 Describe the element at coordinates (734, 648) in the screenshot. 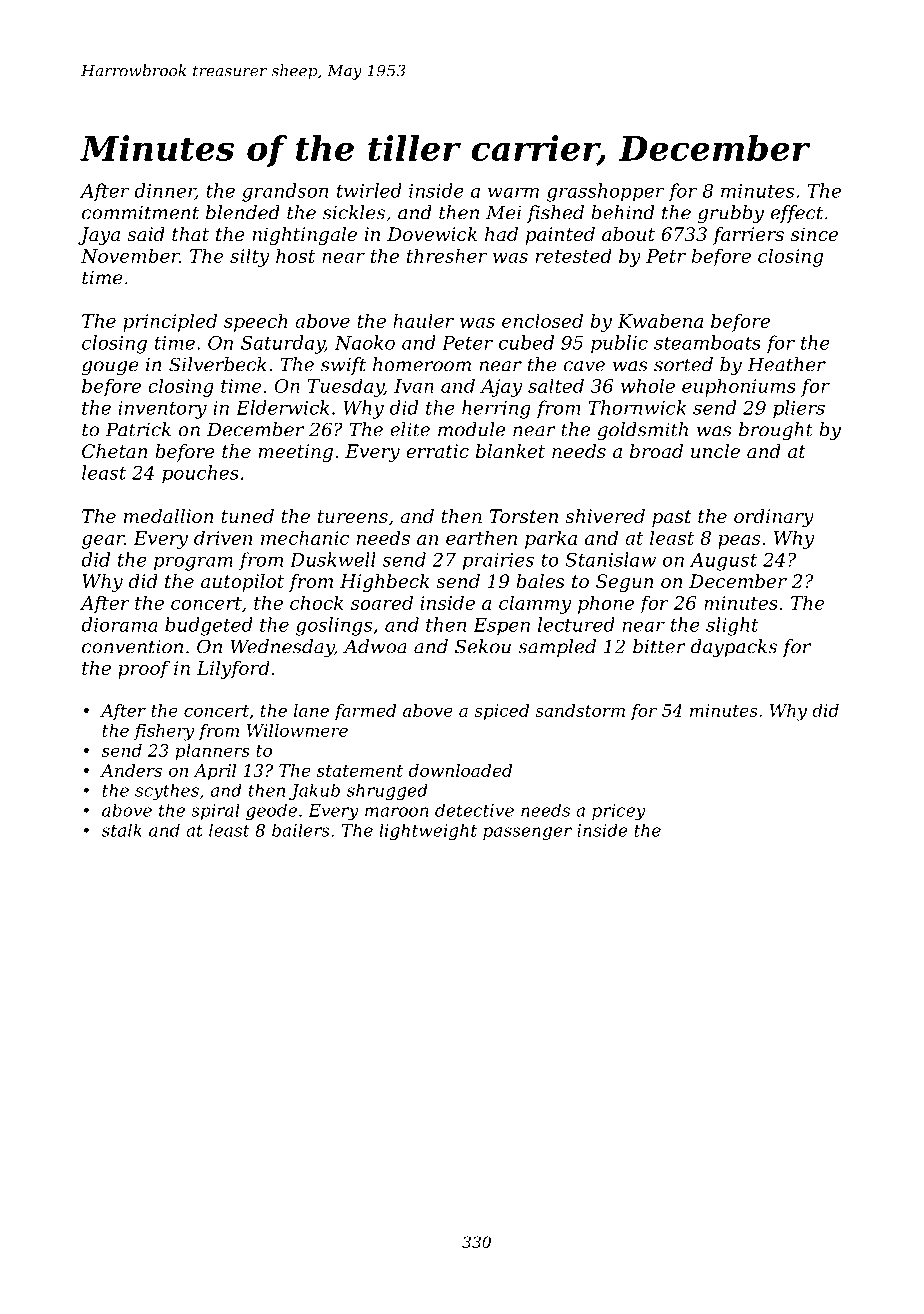

I see `daypacks` at that location.
